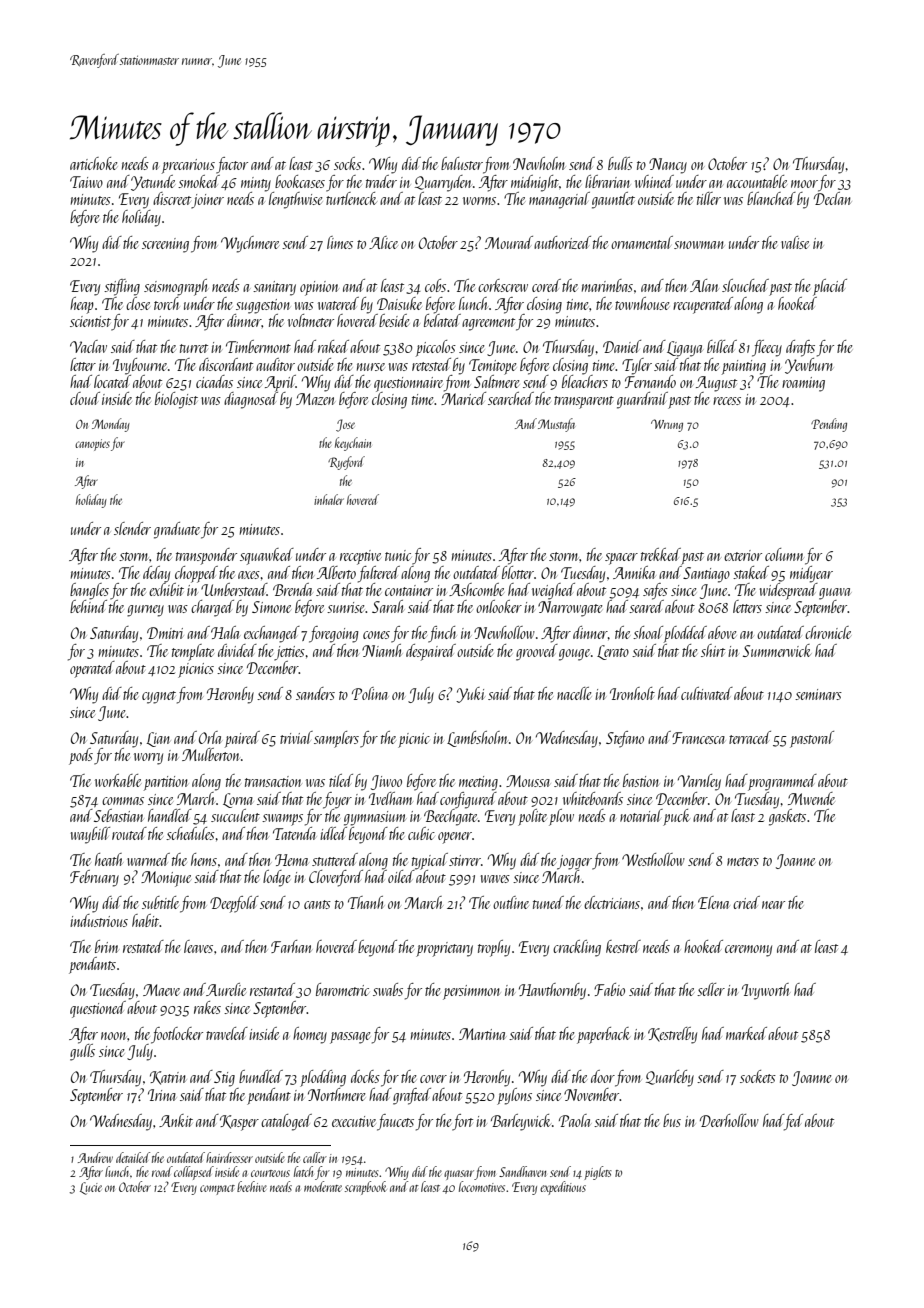 The height and width of the document is (1308, 924). Describe the element at coordinates (482, 1186) in the document. I see `locomotives` at that location.
